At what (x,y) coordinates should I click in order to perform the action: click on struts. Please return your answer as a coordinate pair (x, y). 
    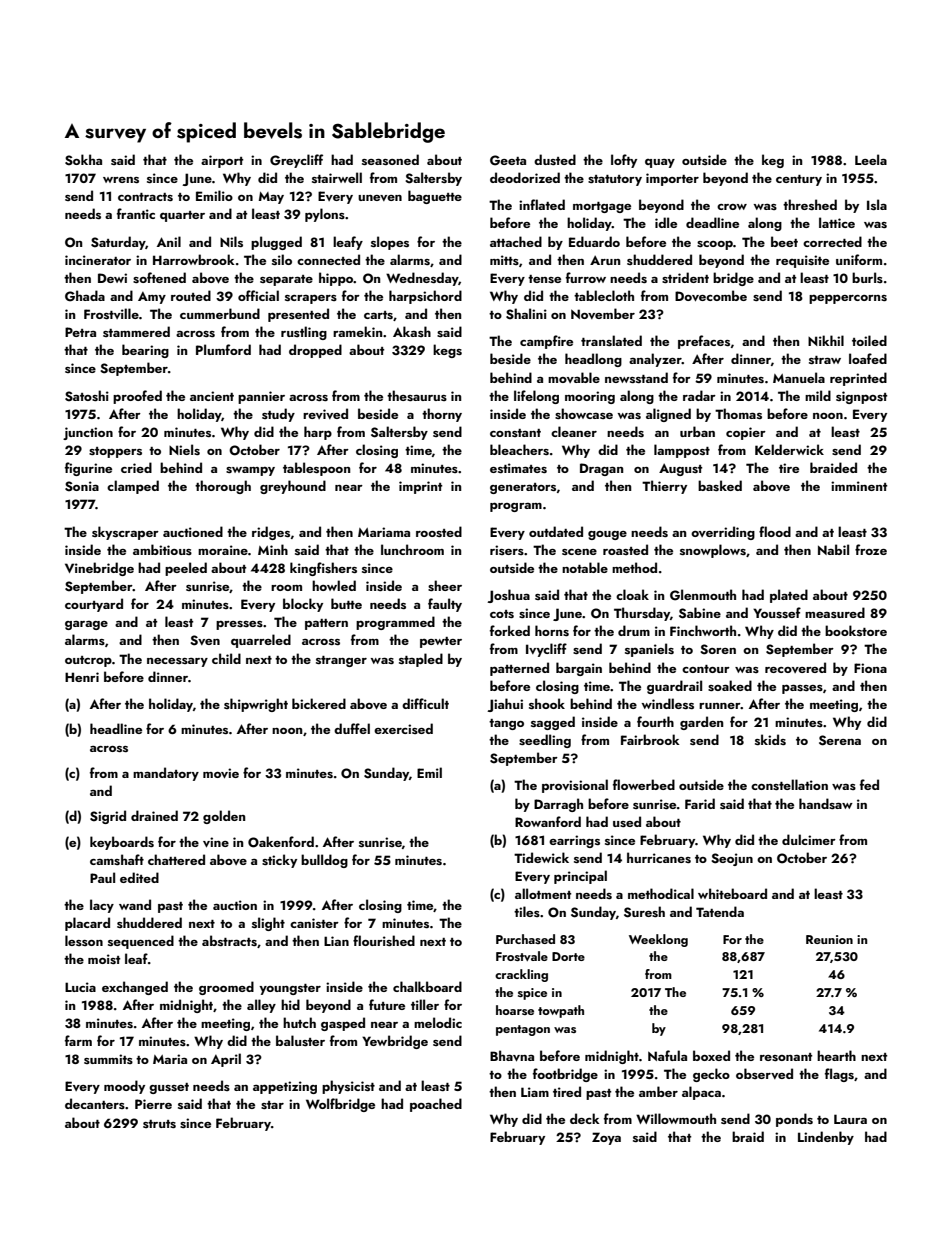
    Looking at the image, I should click on (159, 1124).
